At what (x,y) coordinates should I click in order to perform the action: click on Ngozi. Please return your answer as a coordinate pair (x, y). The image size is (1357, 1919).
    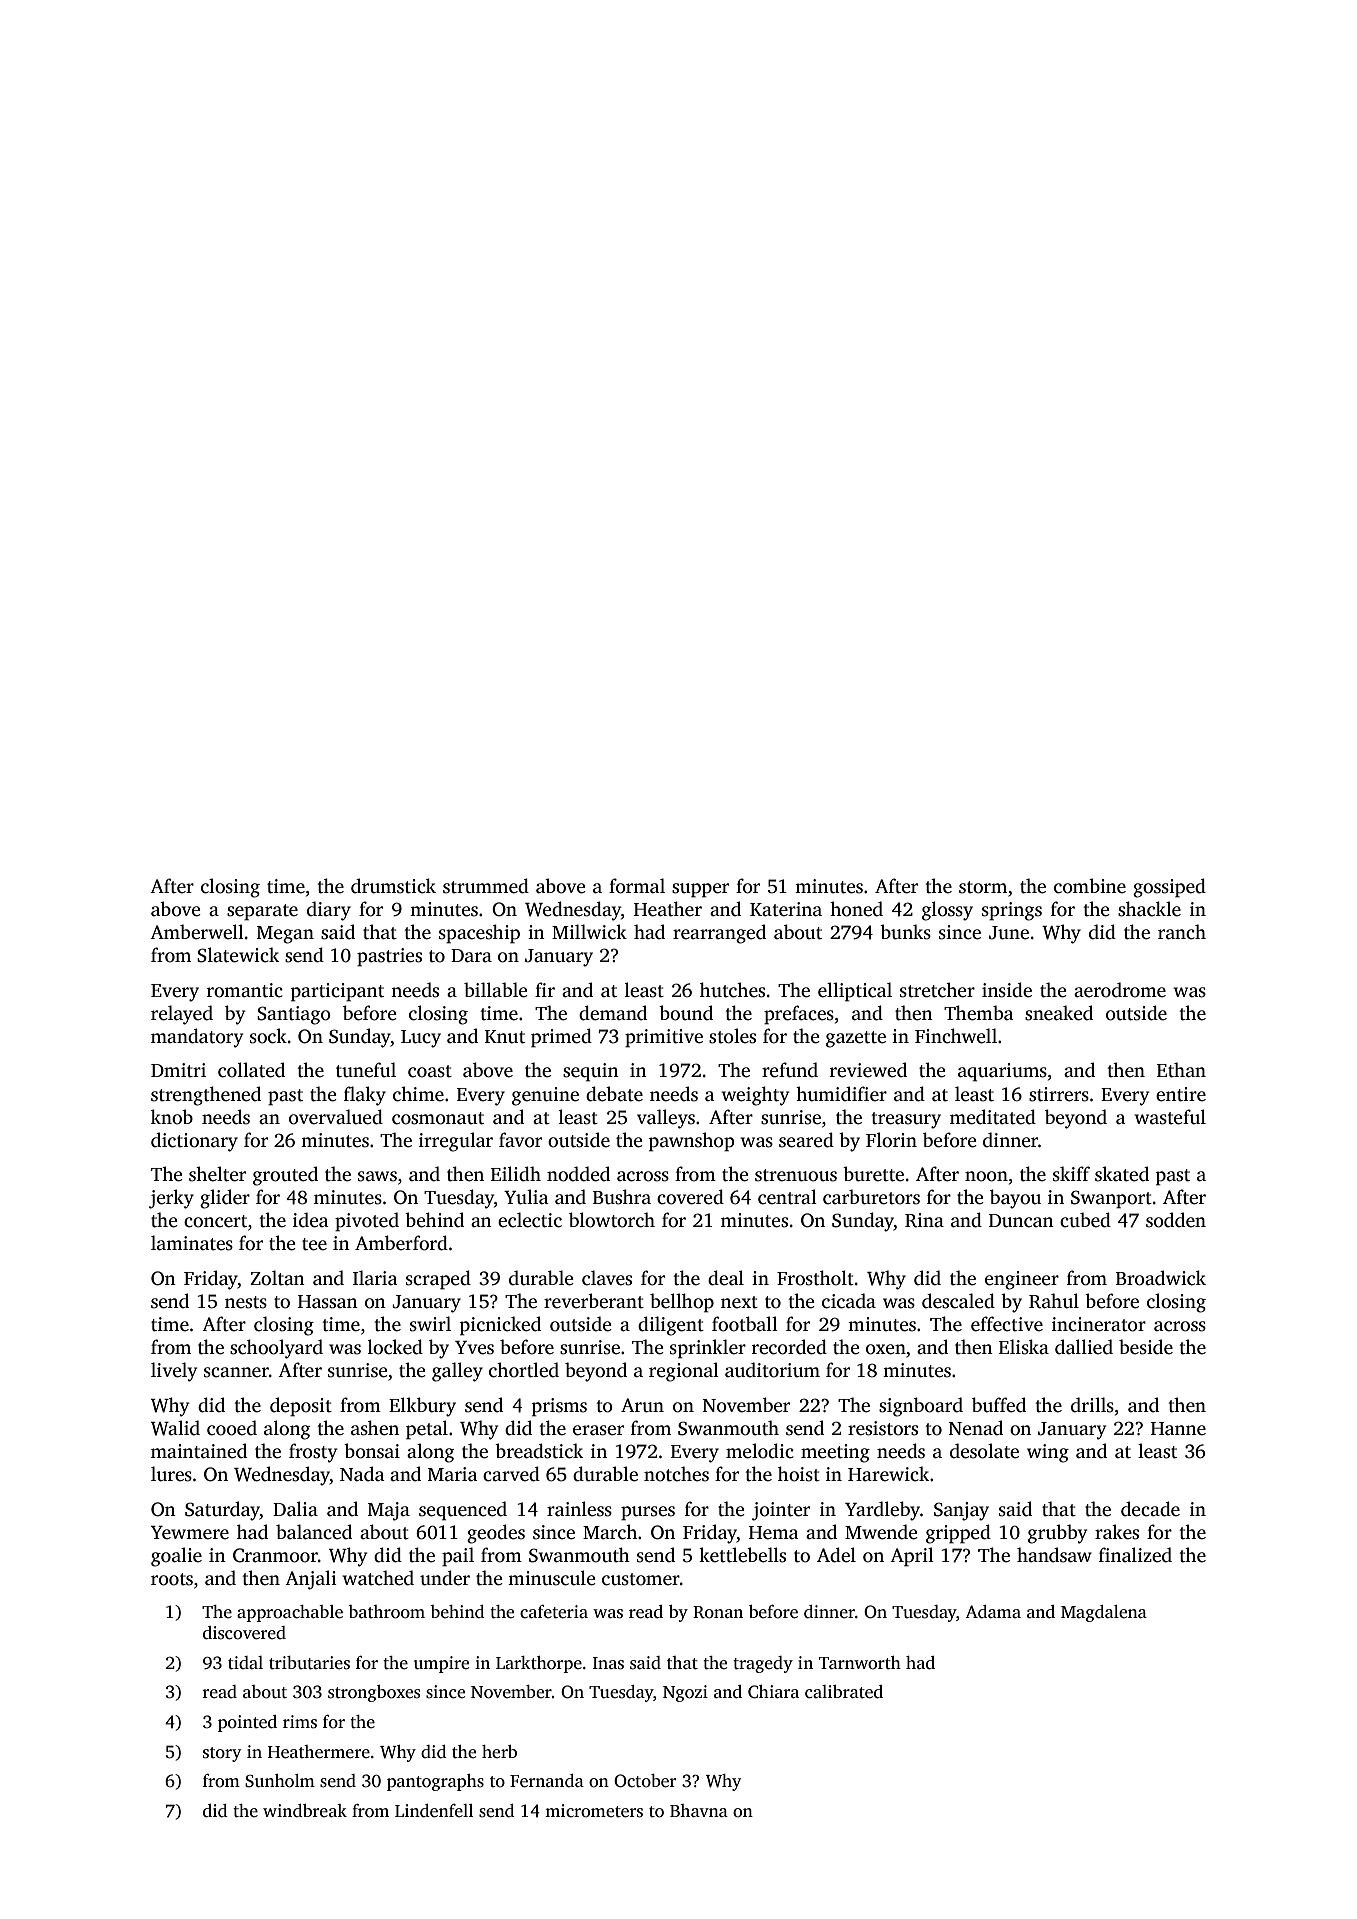
    Looking at the image, I should click on (685, 1693).
